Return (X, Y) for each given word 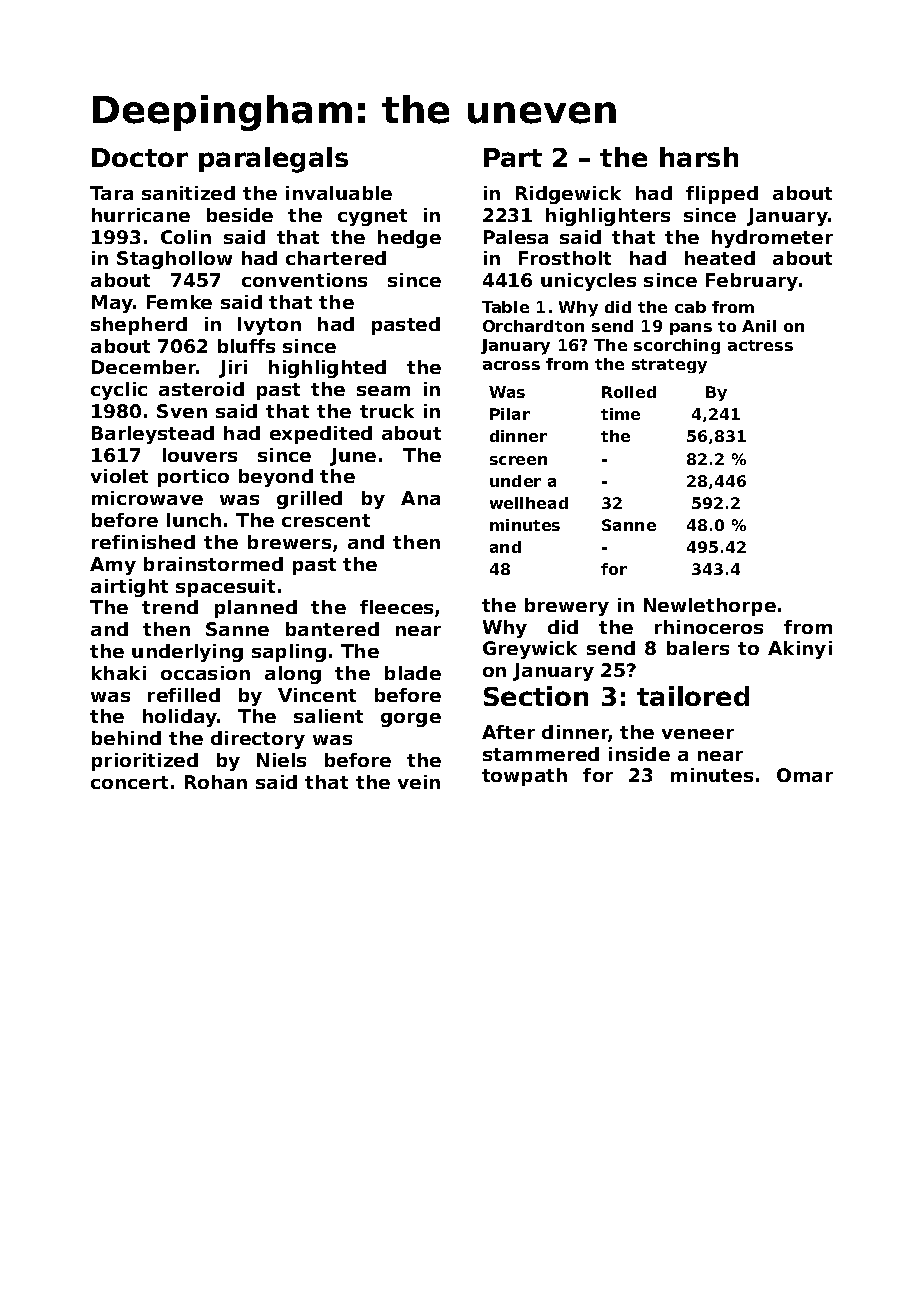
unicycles (588, 282)
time (620, 414)
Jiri (233, 369)
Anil (759, 326)
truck (387, 411)
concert (129, 782)
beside (240, 215)
